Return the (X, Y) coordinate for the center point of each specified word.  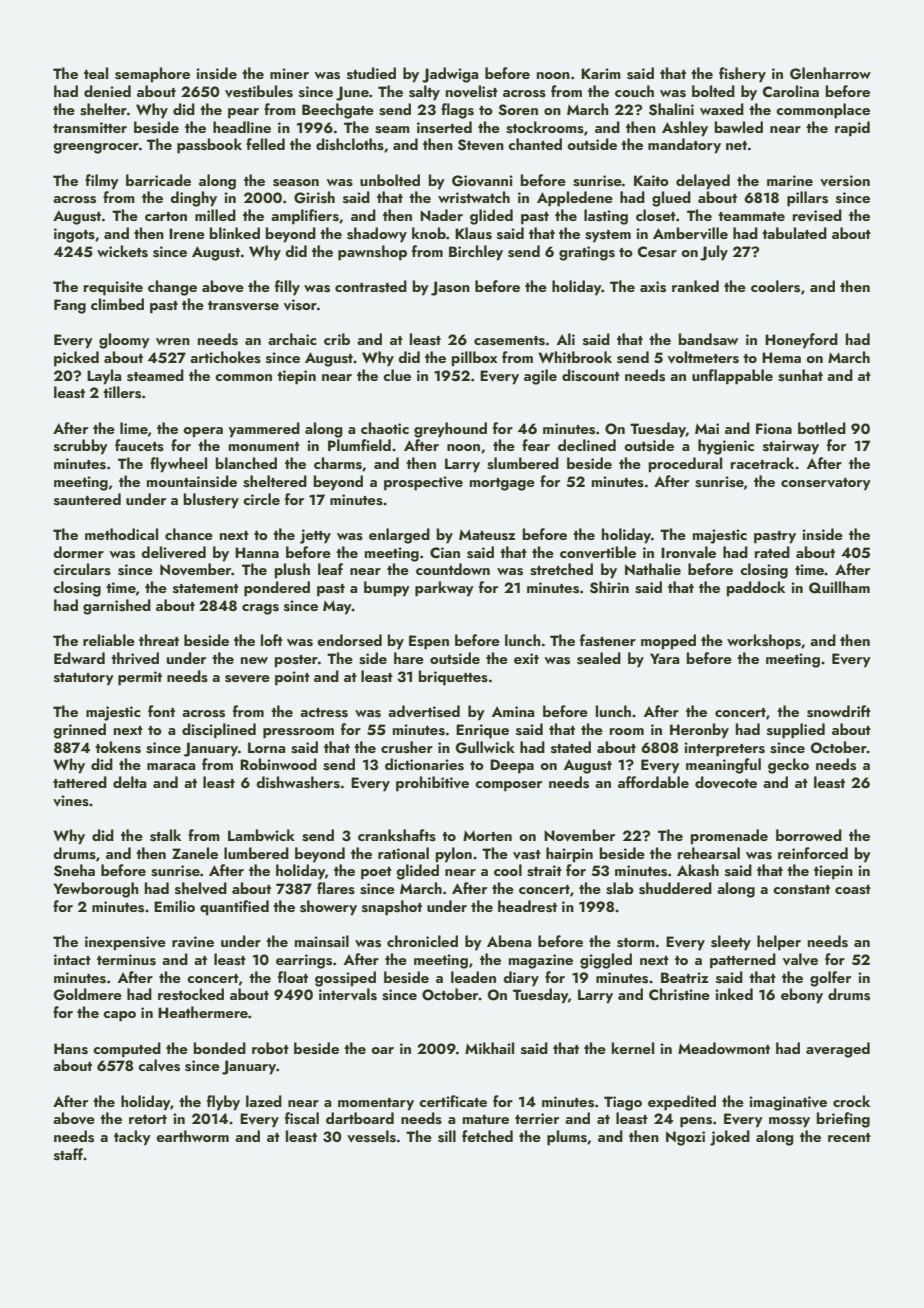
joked (730, 1138)
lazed (264, 1101)
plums (567, 1138)
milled (215, 215)
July (714, 253)
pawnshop (372, 253)
